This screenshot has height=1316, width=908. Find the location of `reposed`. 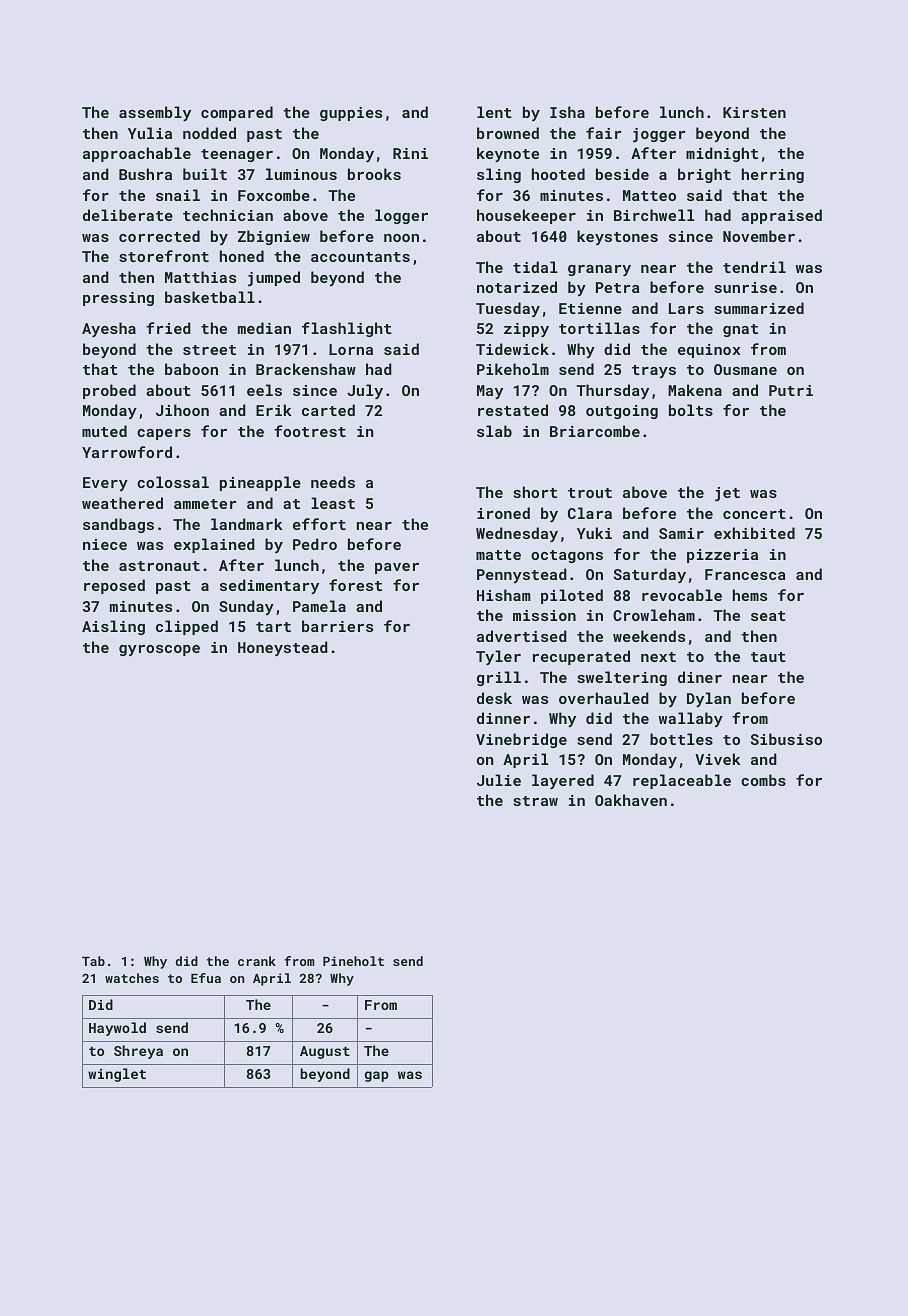

reposed is located at coordinates (114, 586).
